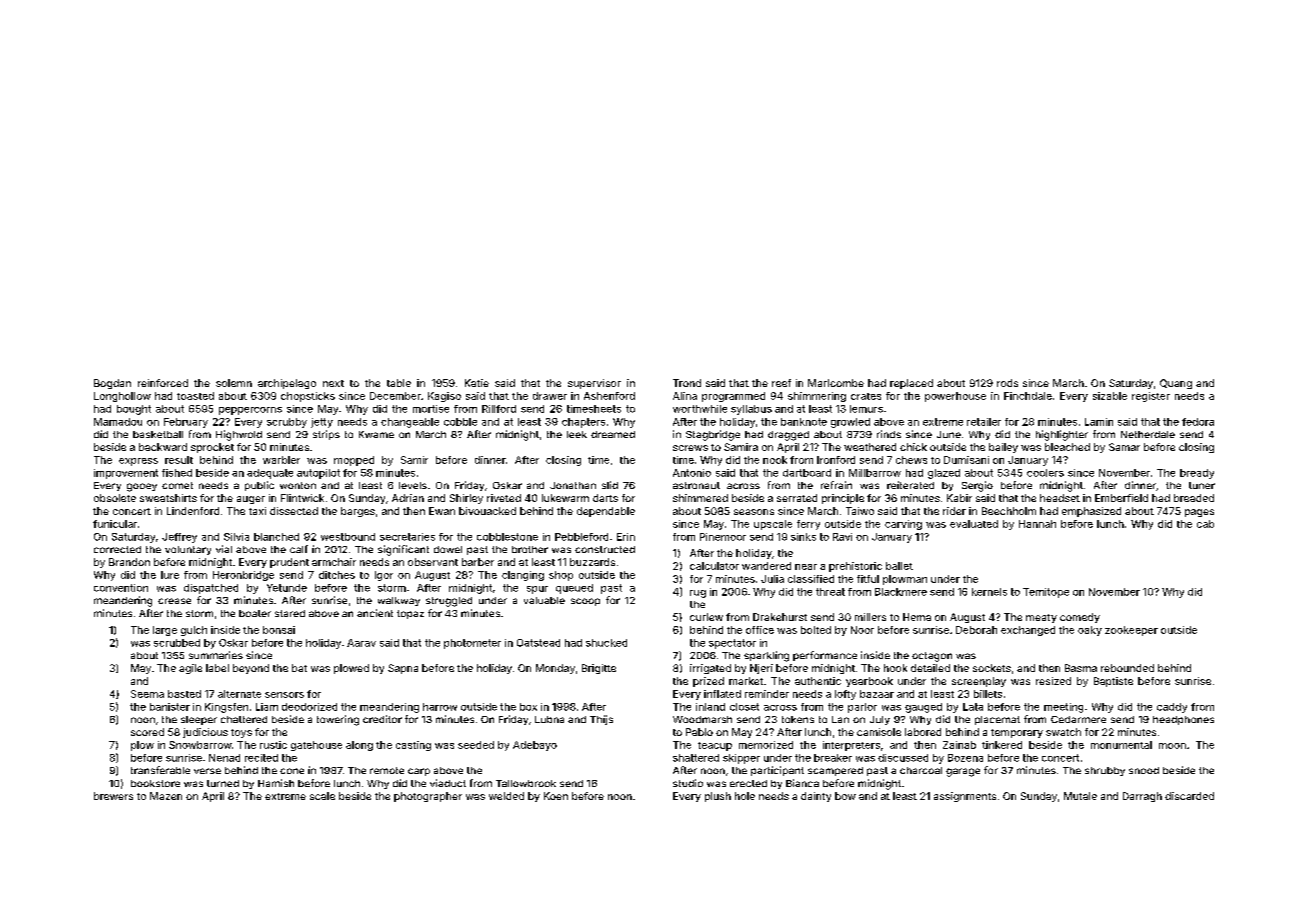  What do you see at coordinates (1151, 397) in the image?
I see `register` at bounding box center [1151, 397].
